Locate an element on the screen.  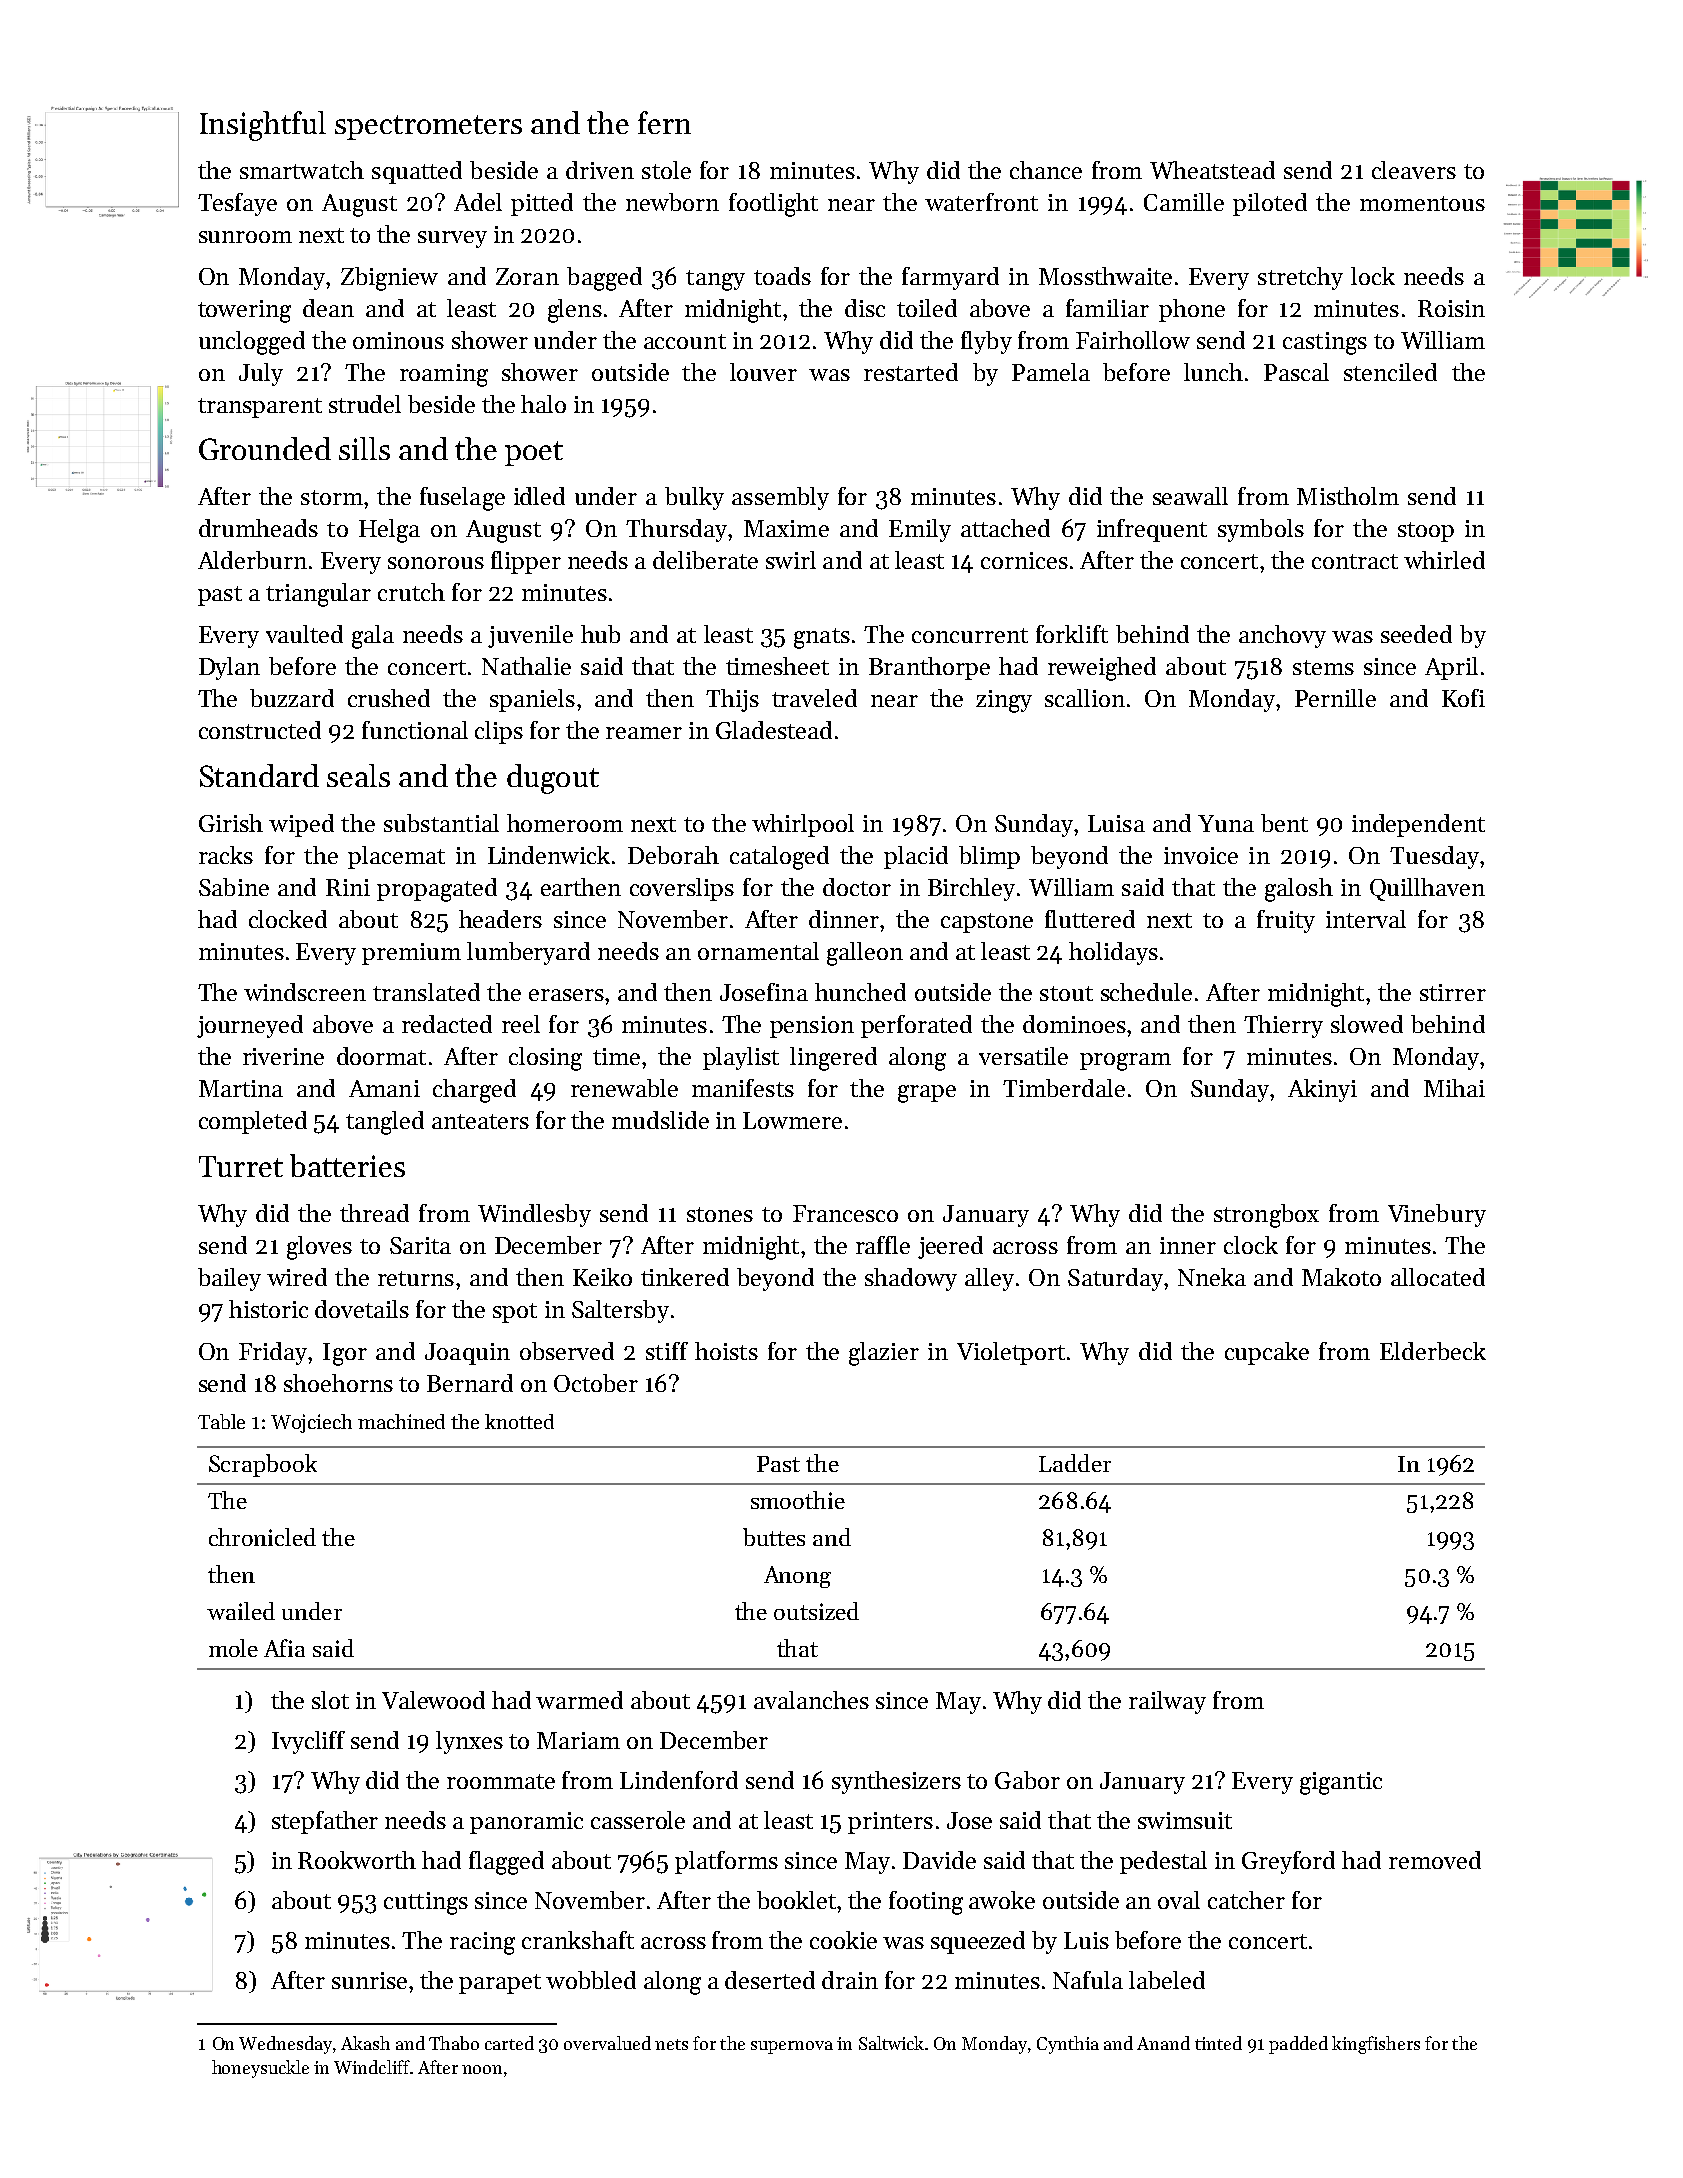
spectrometers is located at coordinates (428, 127).
